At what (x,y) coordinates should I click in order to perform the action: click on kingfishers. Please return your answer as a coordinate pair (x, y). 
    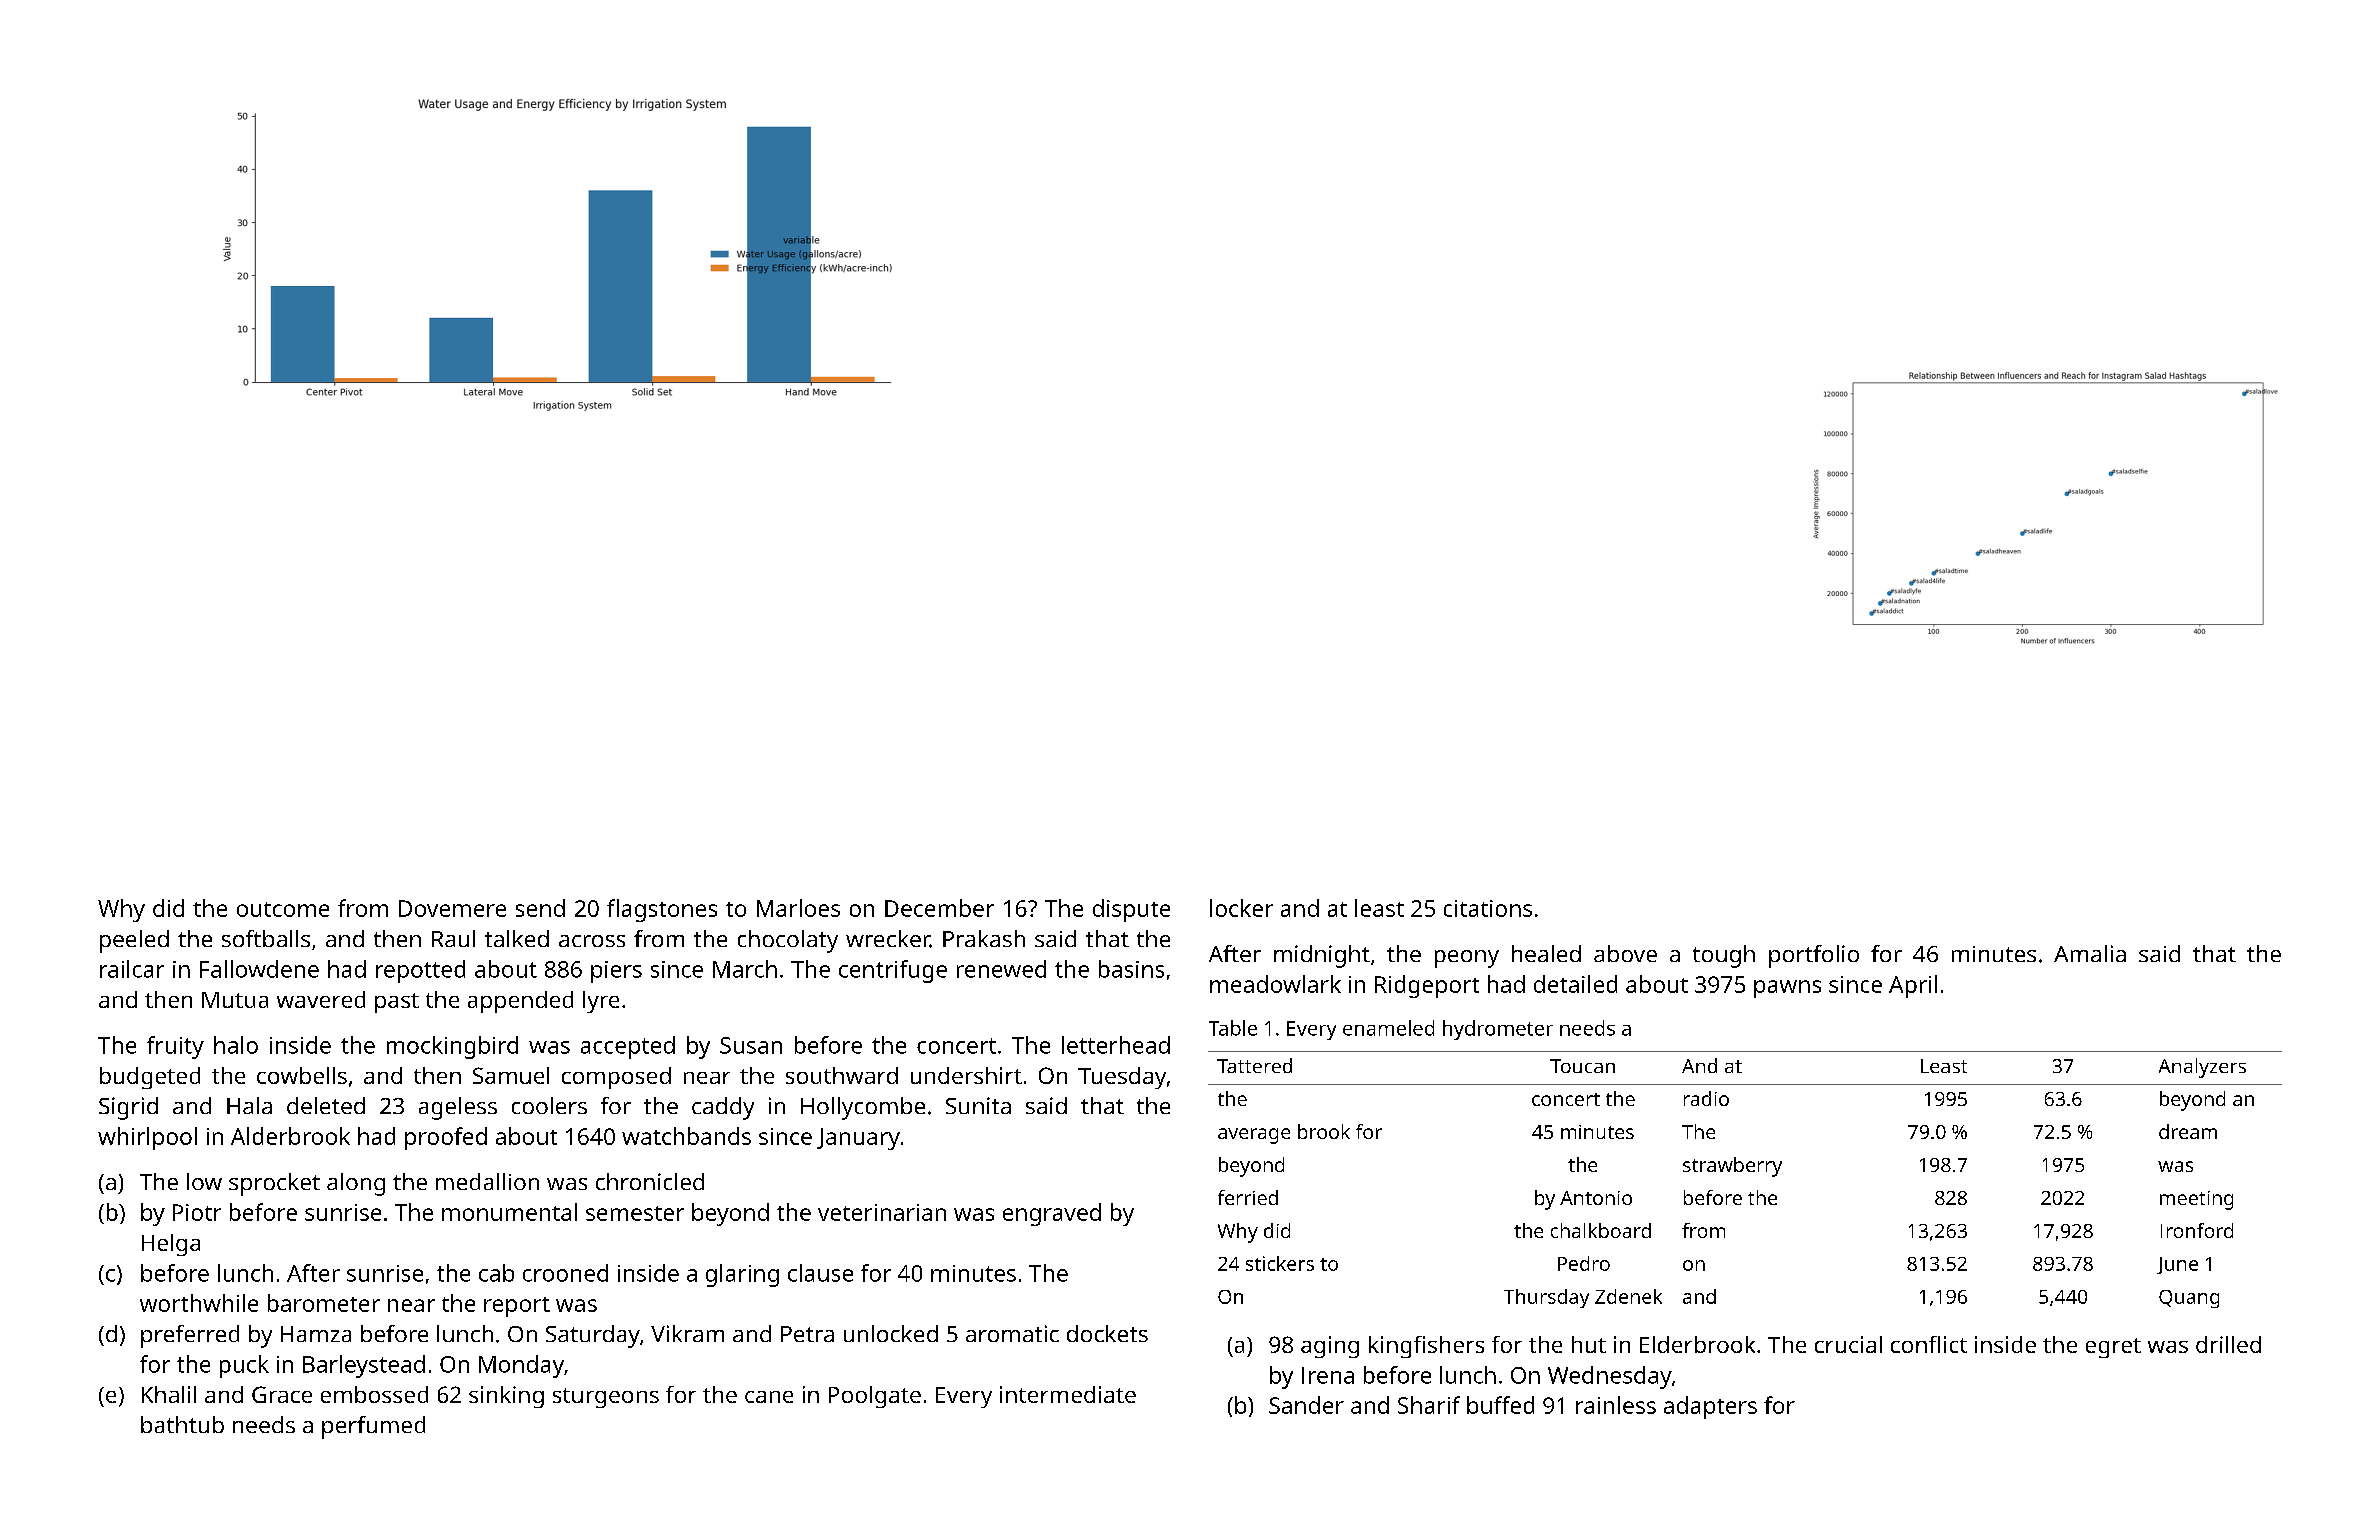
    Looking at the image, I should click on (1426, 1347).
